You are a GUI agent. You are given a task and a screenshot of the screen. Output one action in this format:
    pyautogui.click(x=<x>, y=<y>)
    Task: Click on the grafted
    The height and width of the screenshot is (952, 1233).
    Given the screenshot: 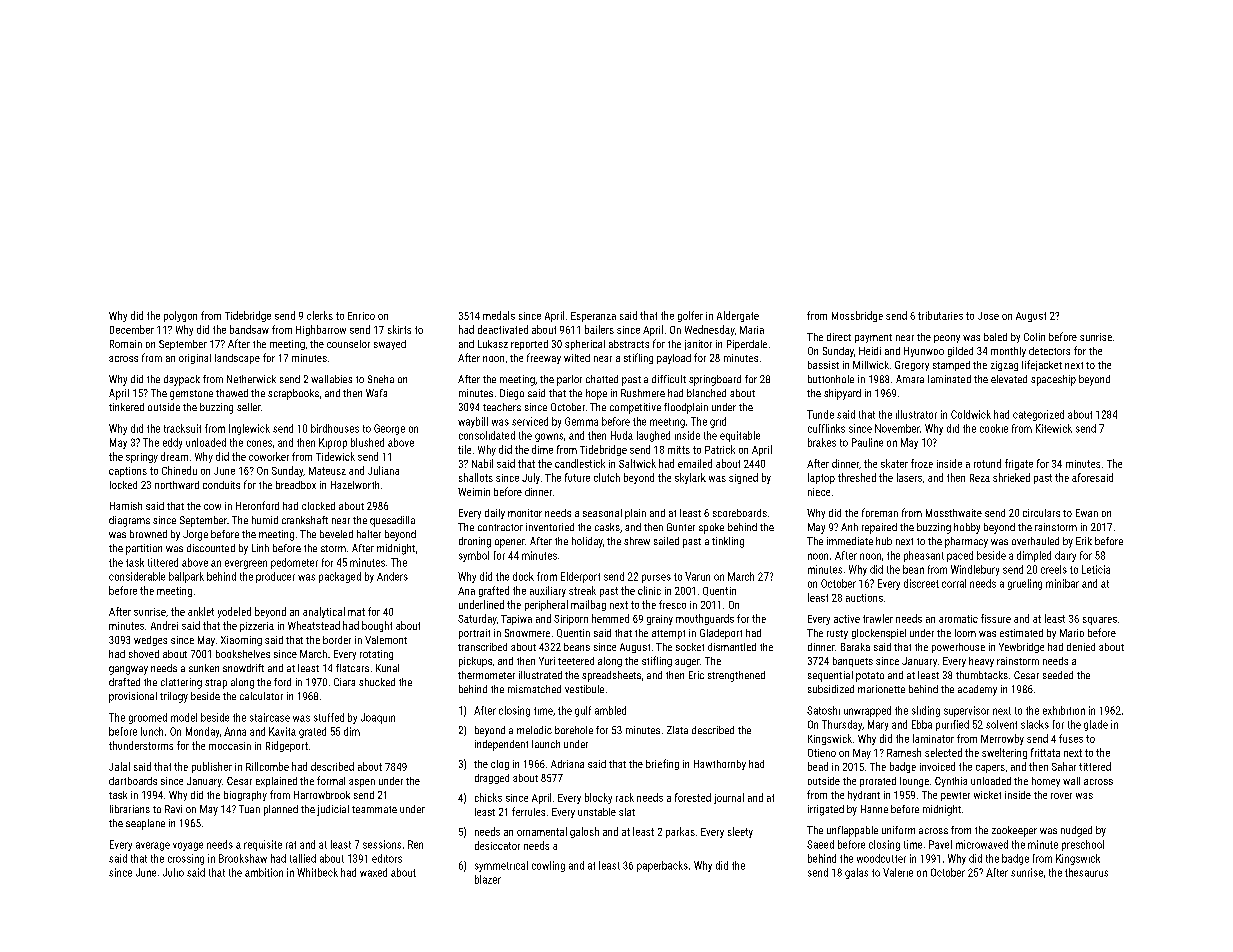 What is the action you would take?
    pyautogui.click(x=494, y=591)
